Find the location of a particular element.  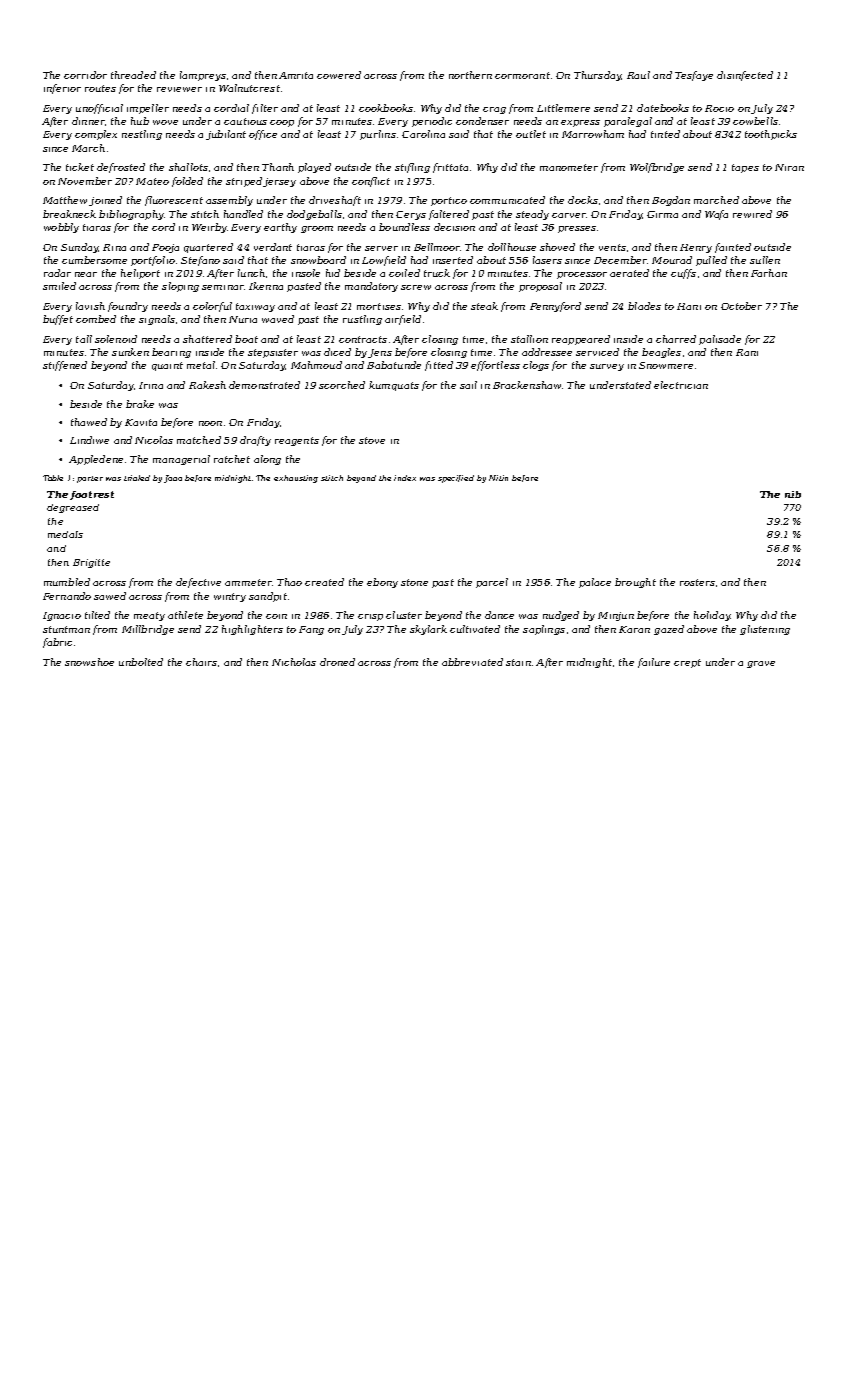

quaint is located at coordinates (167, 366).
